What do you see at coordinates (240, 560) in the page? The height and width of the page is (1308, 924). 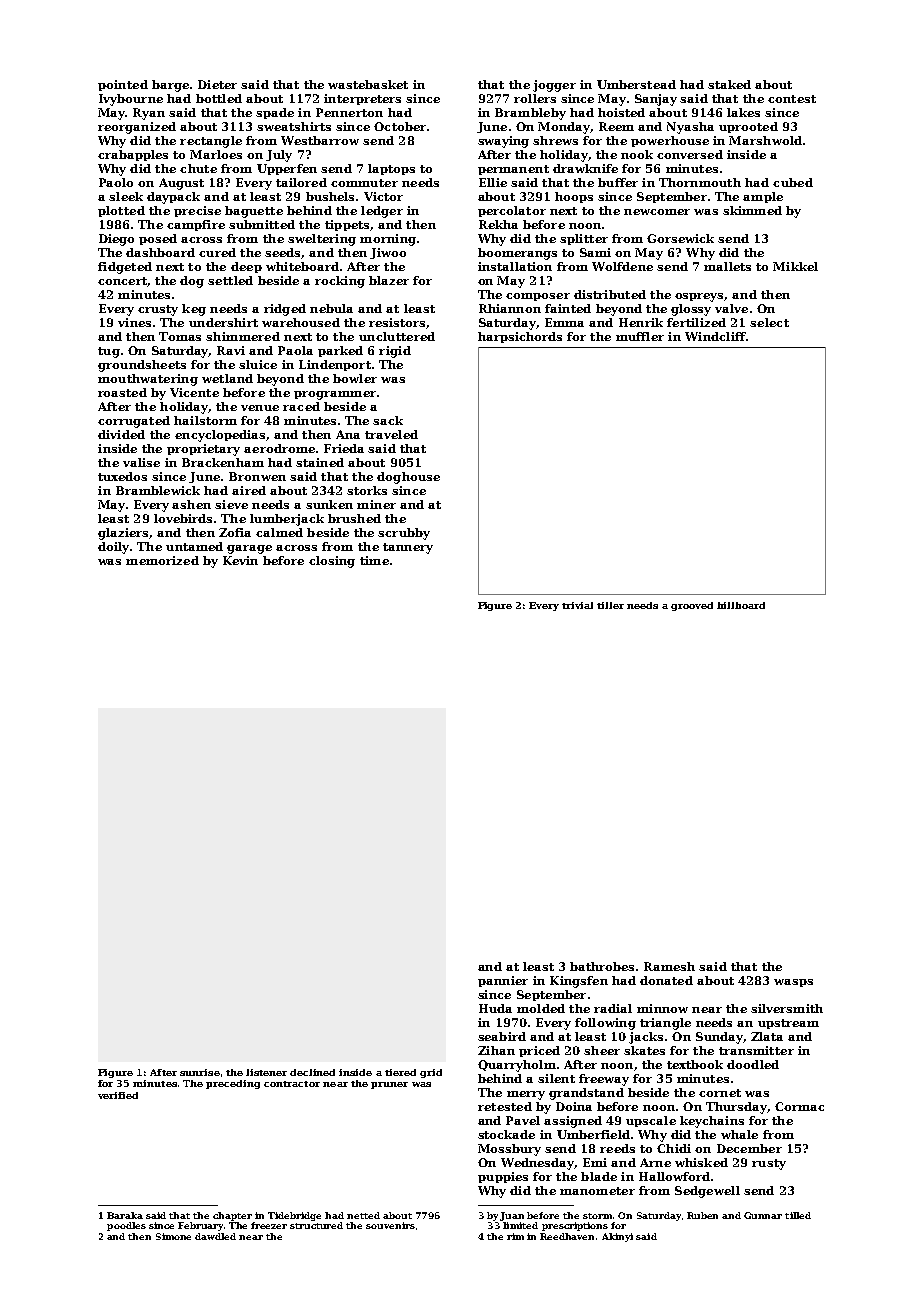 I see `Kevin` at bounding box center [240, 560].
